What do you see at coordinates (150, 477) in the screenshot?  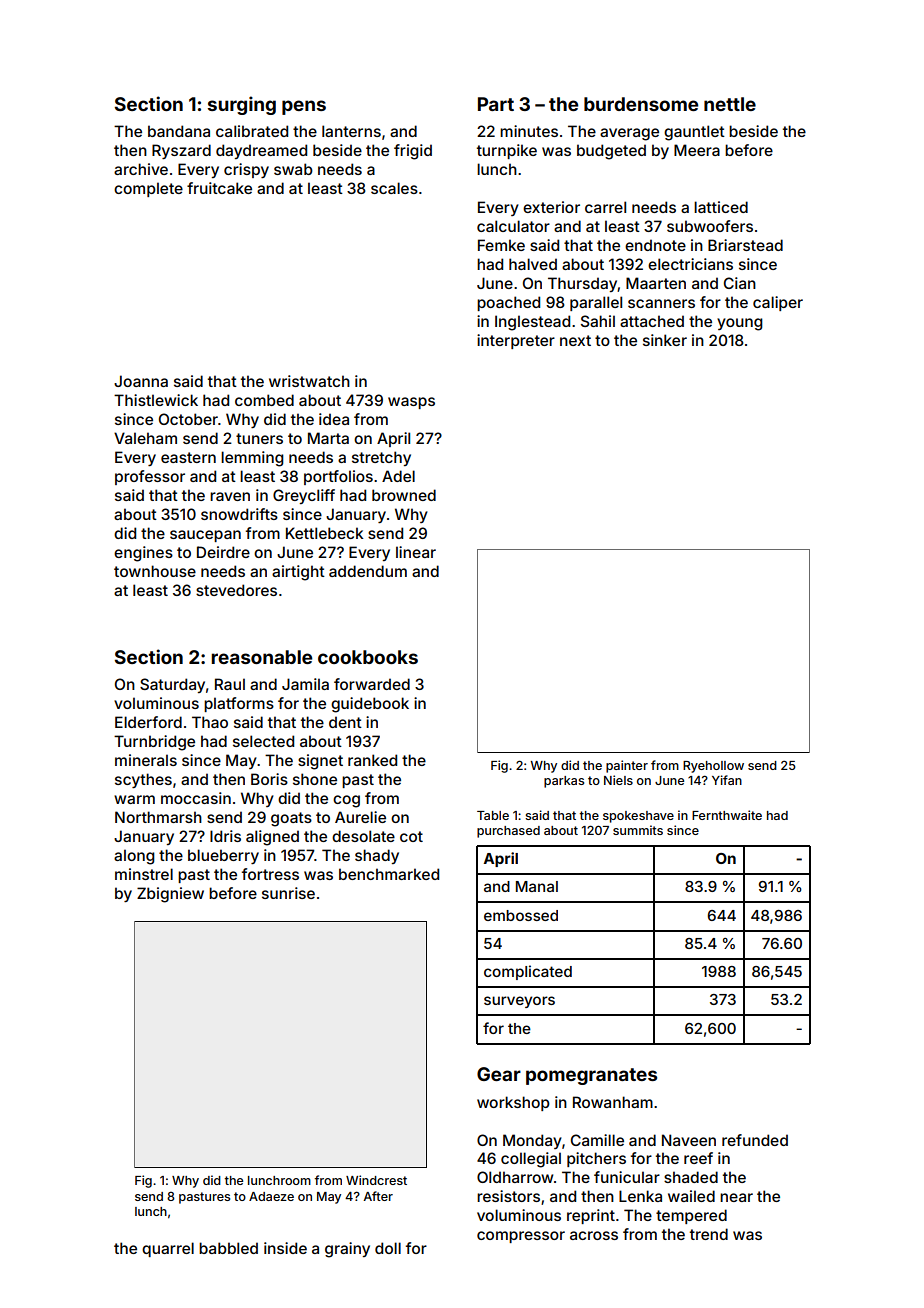 I see `professor` at bounding box center [150, 477].
